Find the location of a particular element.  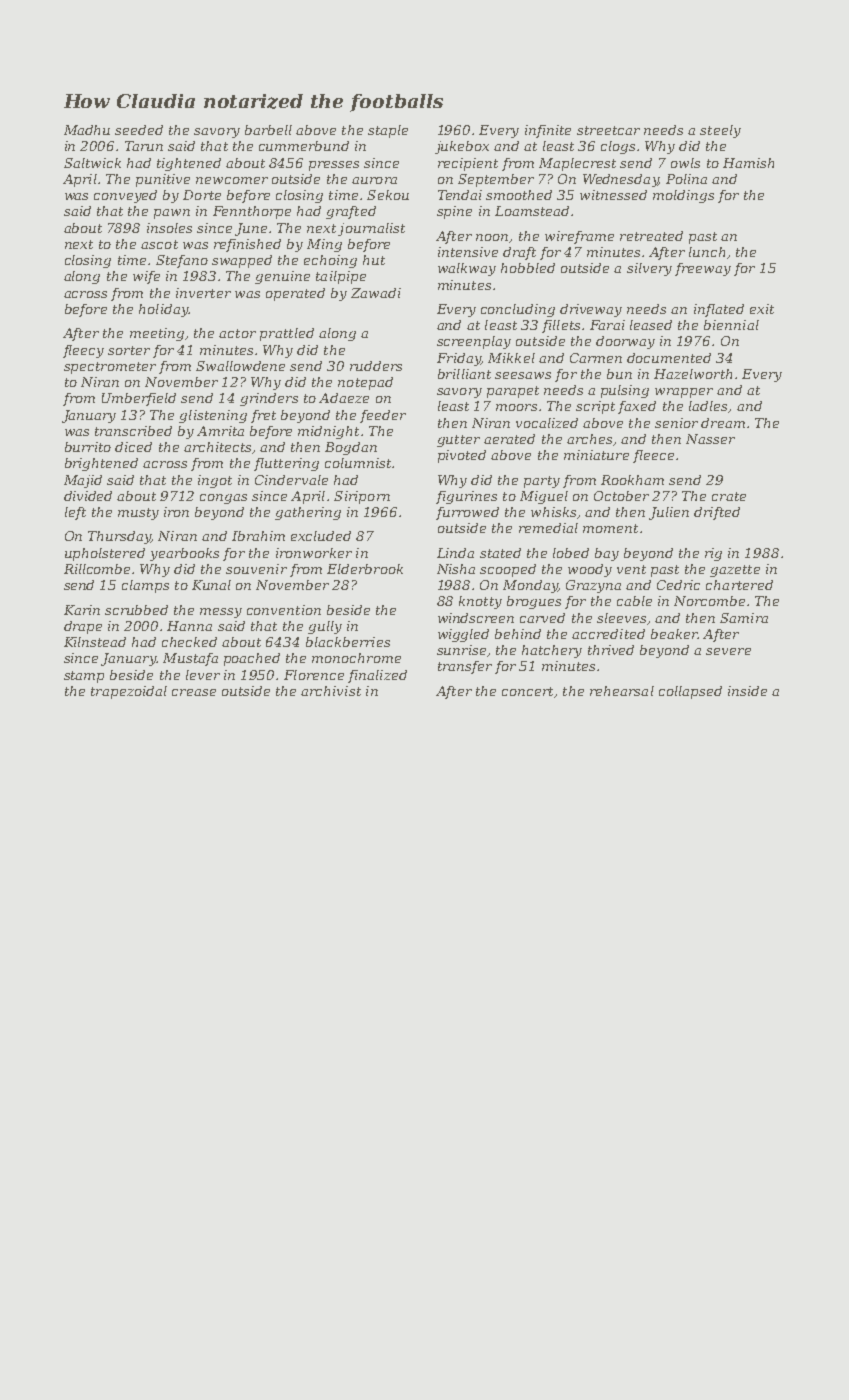

ascot is located at coordinates (159, 244).
